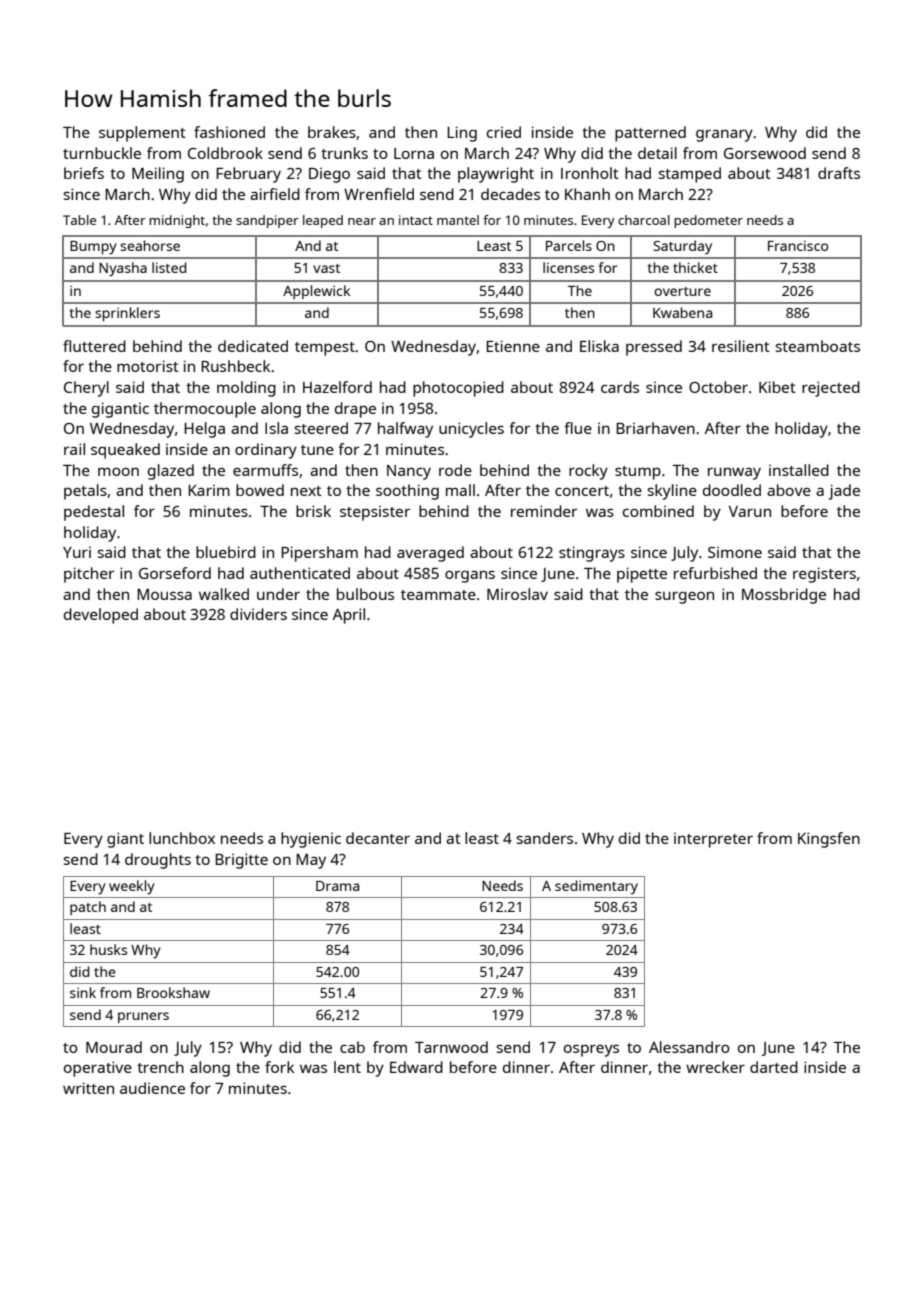 The image size is (924, 1308). Describe the element at coordinates (458, 220) in the screenshot. I see `mantel` at that location.
